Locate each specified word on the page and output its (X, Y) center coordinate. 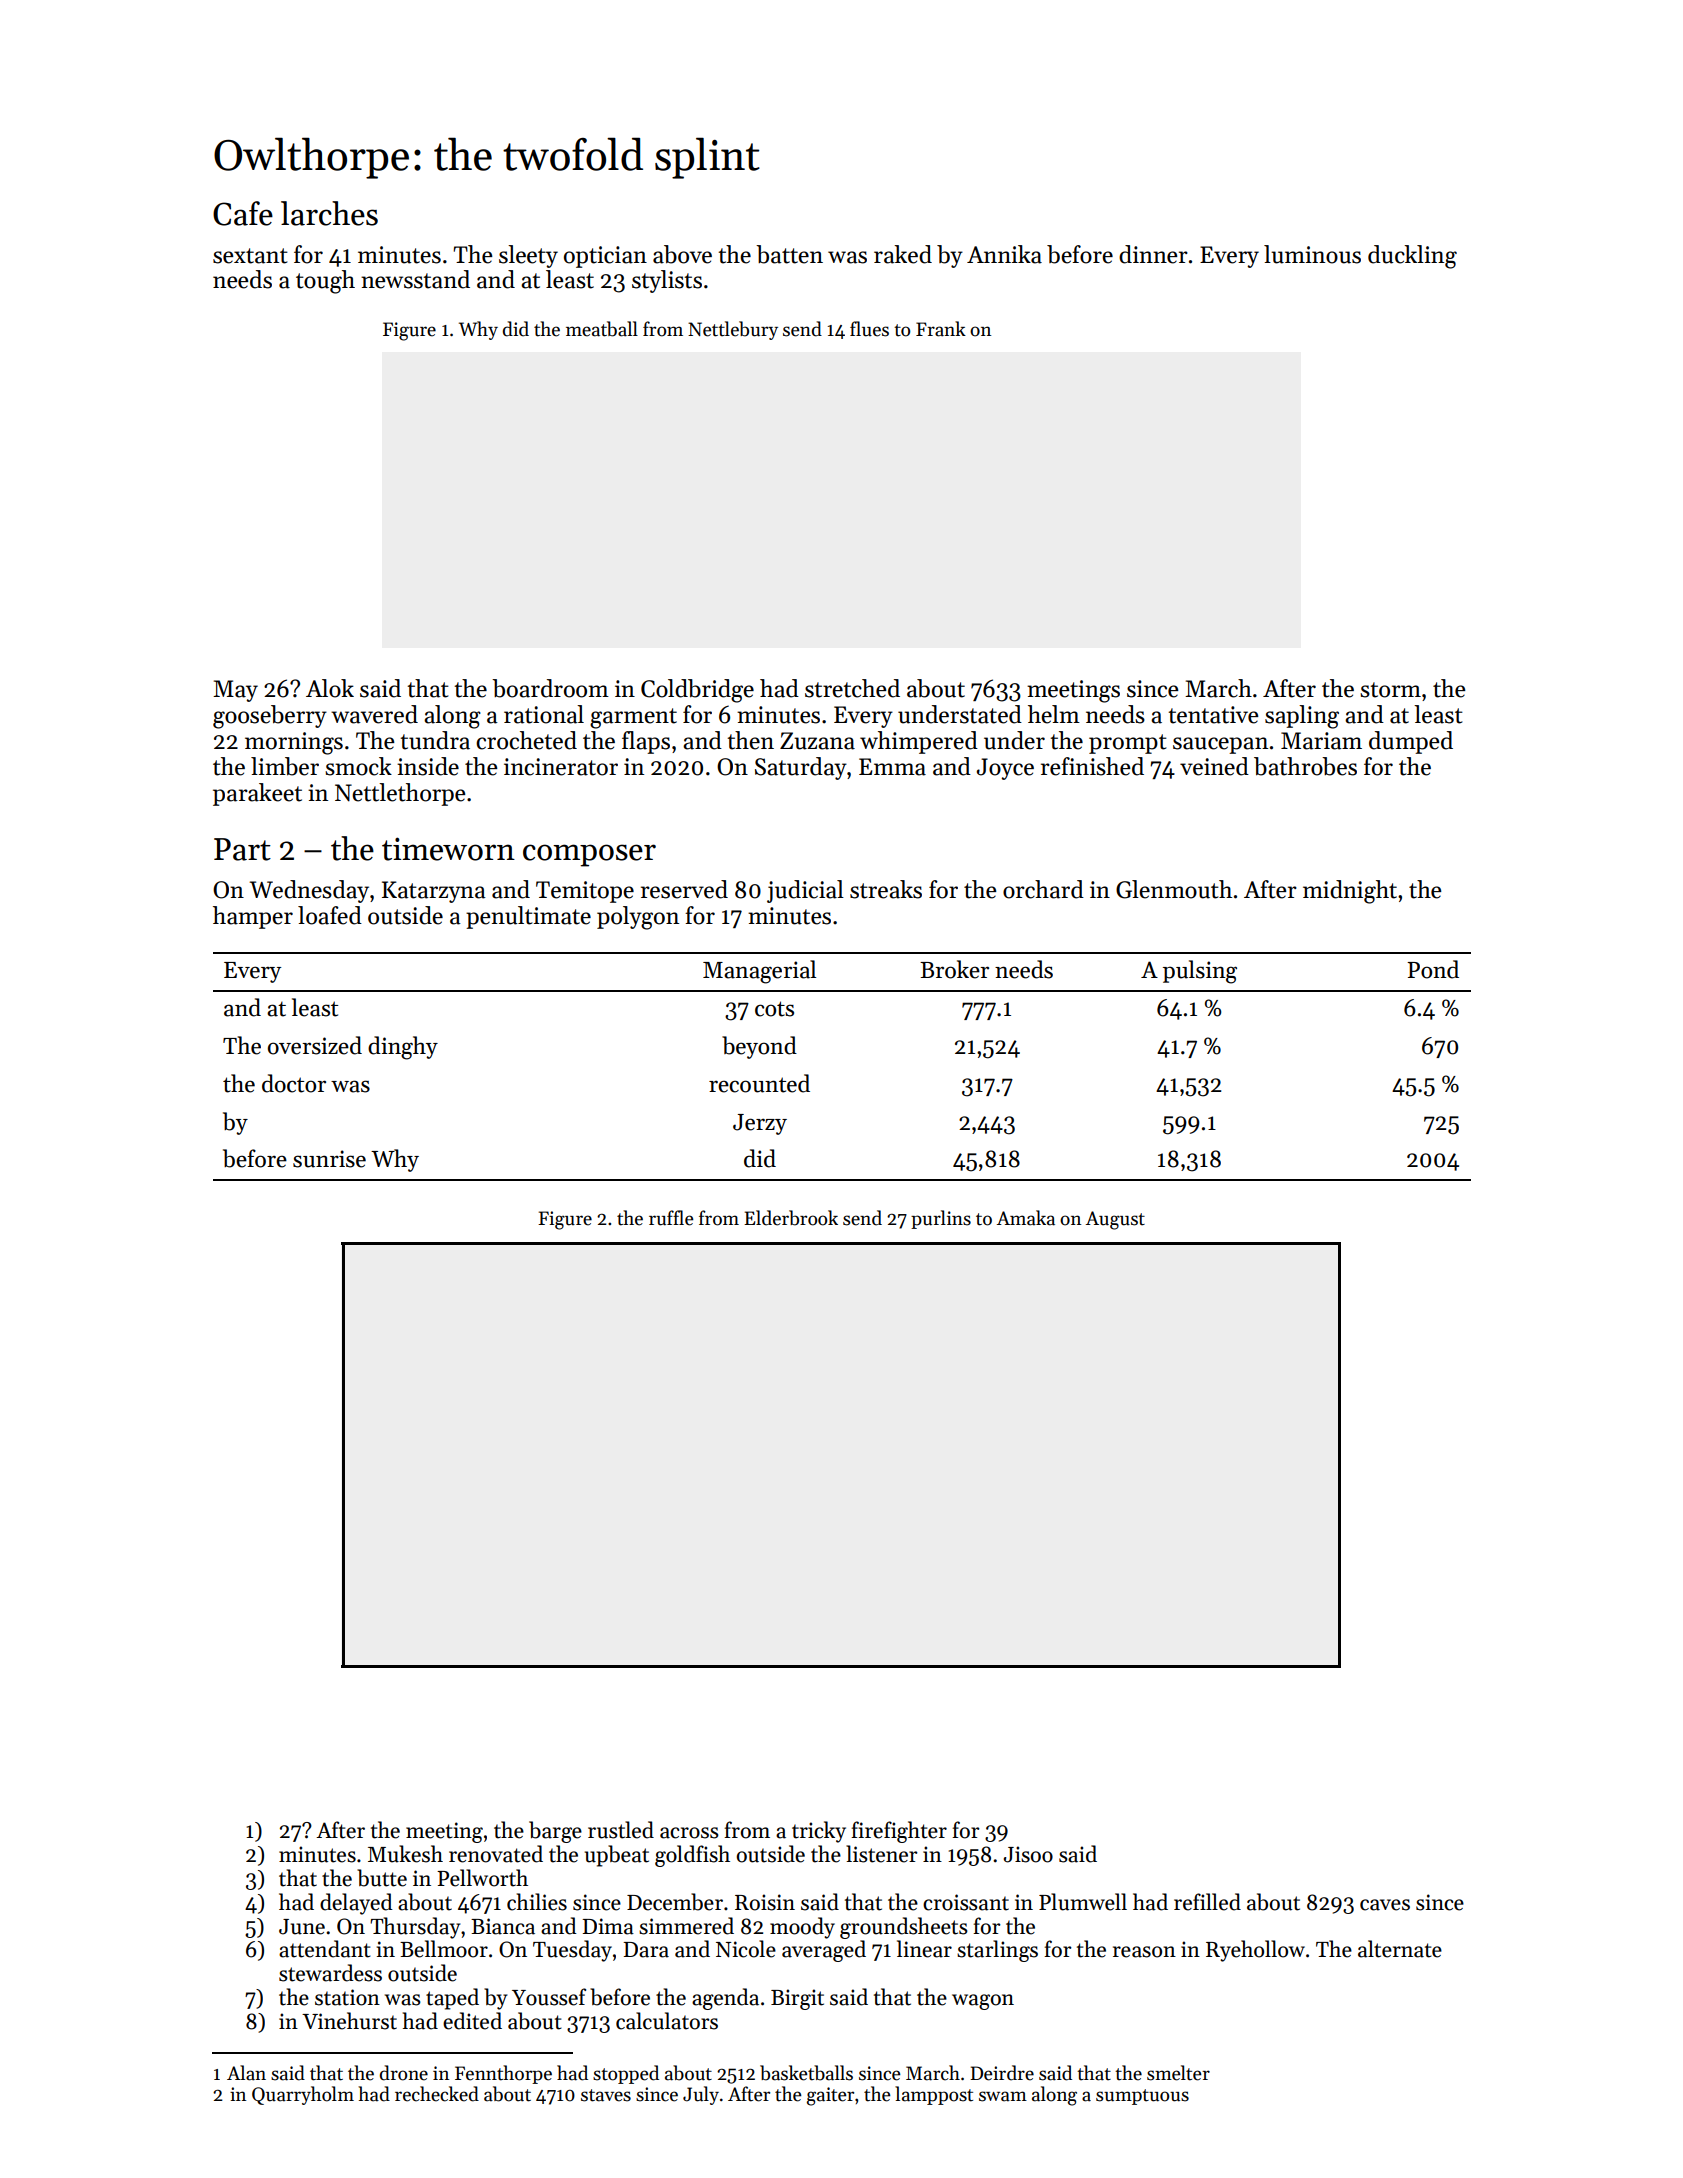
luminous (1312, 254)
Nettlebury (733, 330)
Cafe (243, 213)
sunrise (329, 1159)
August (1115, 1220)
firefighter (899, 1832)
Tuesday (572, 1951)
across (689, 1833)
